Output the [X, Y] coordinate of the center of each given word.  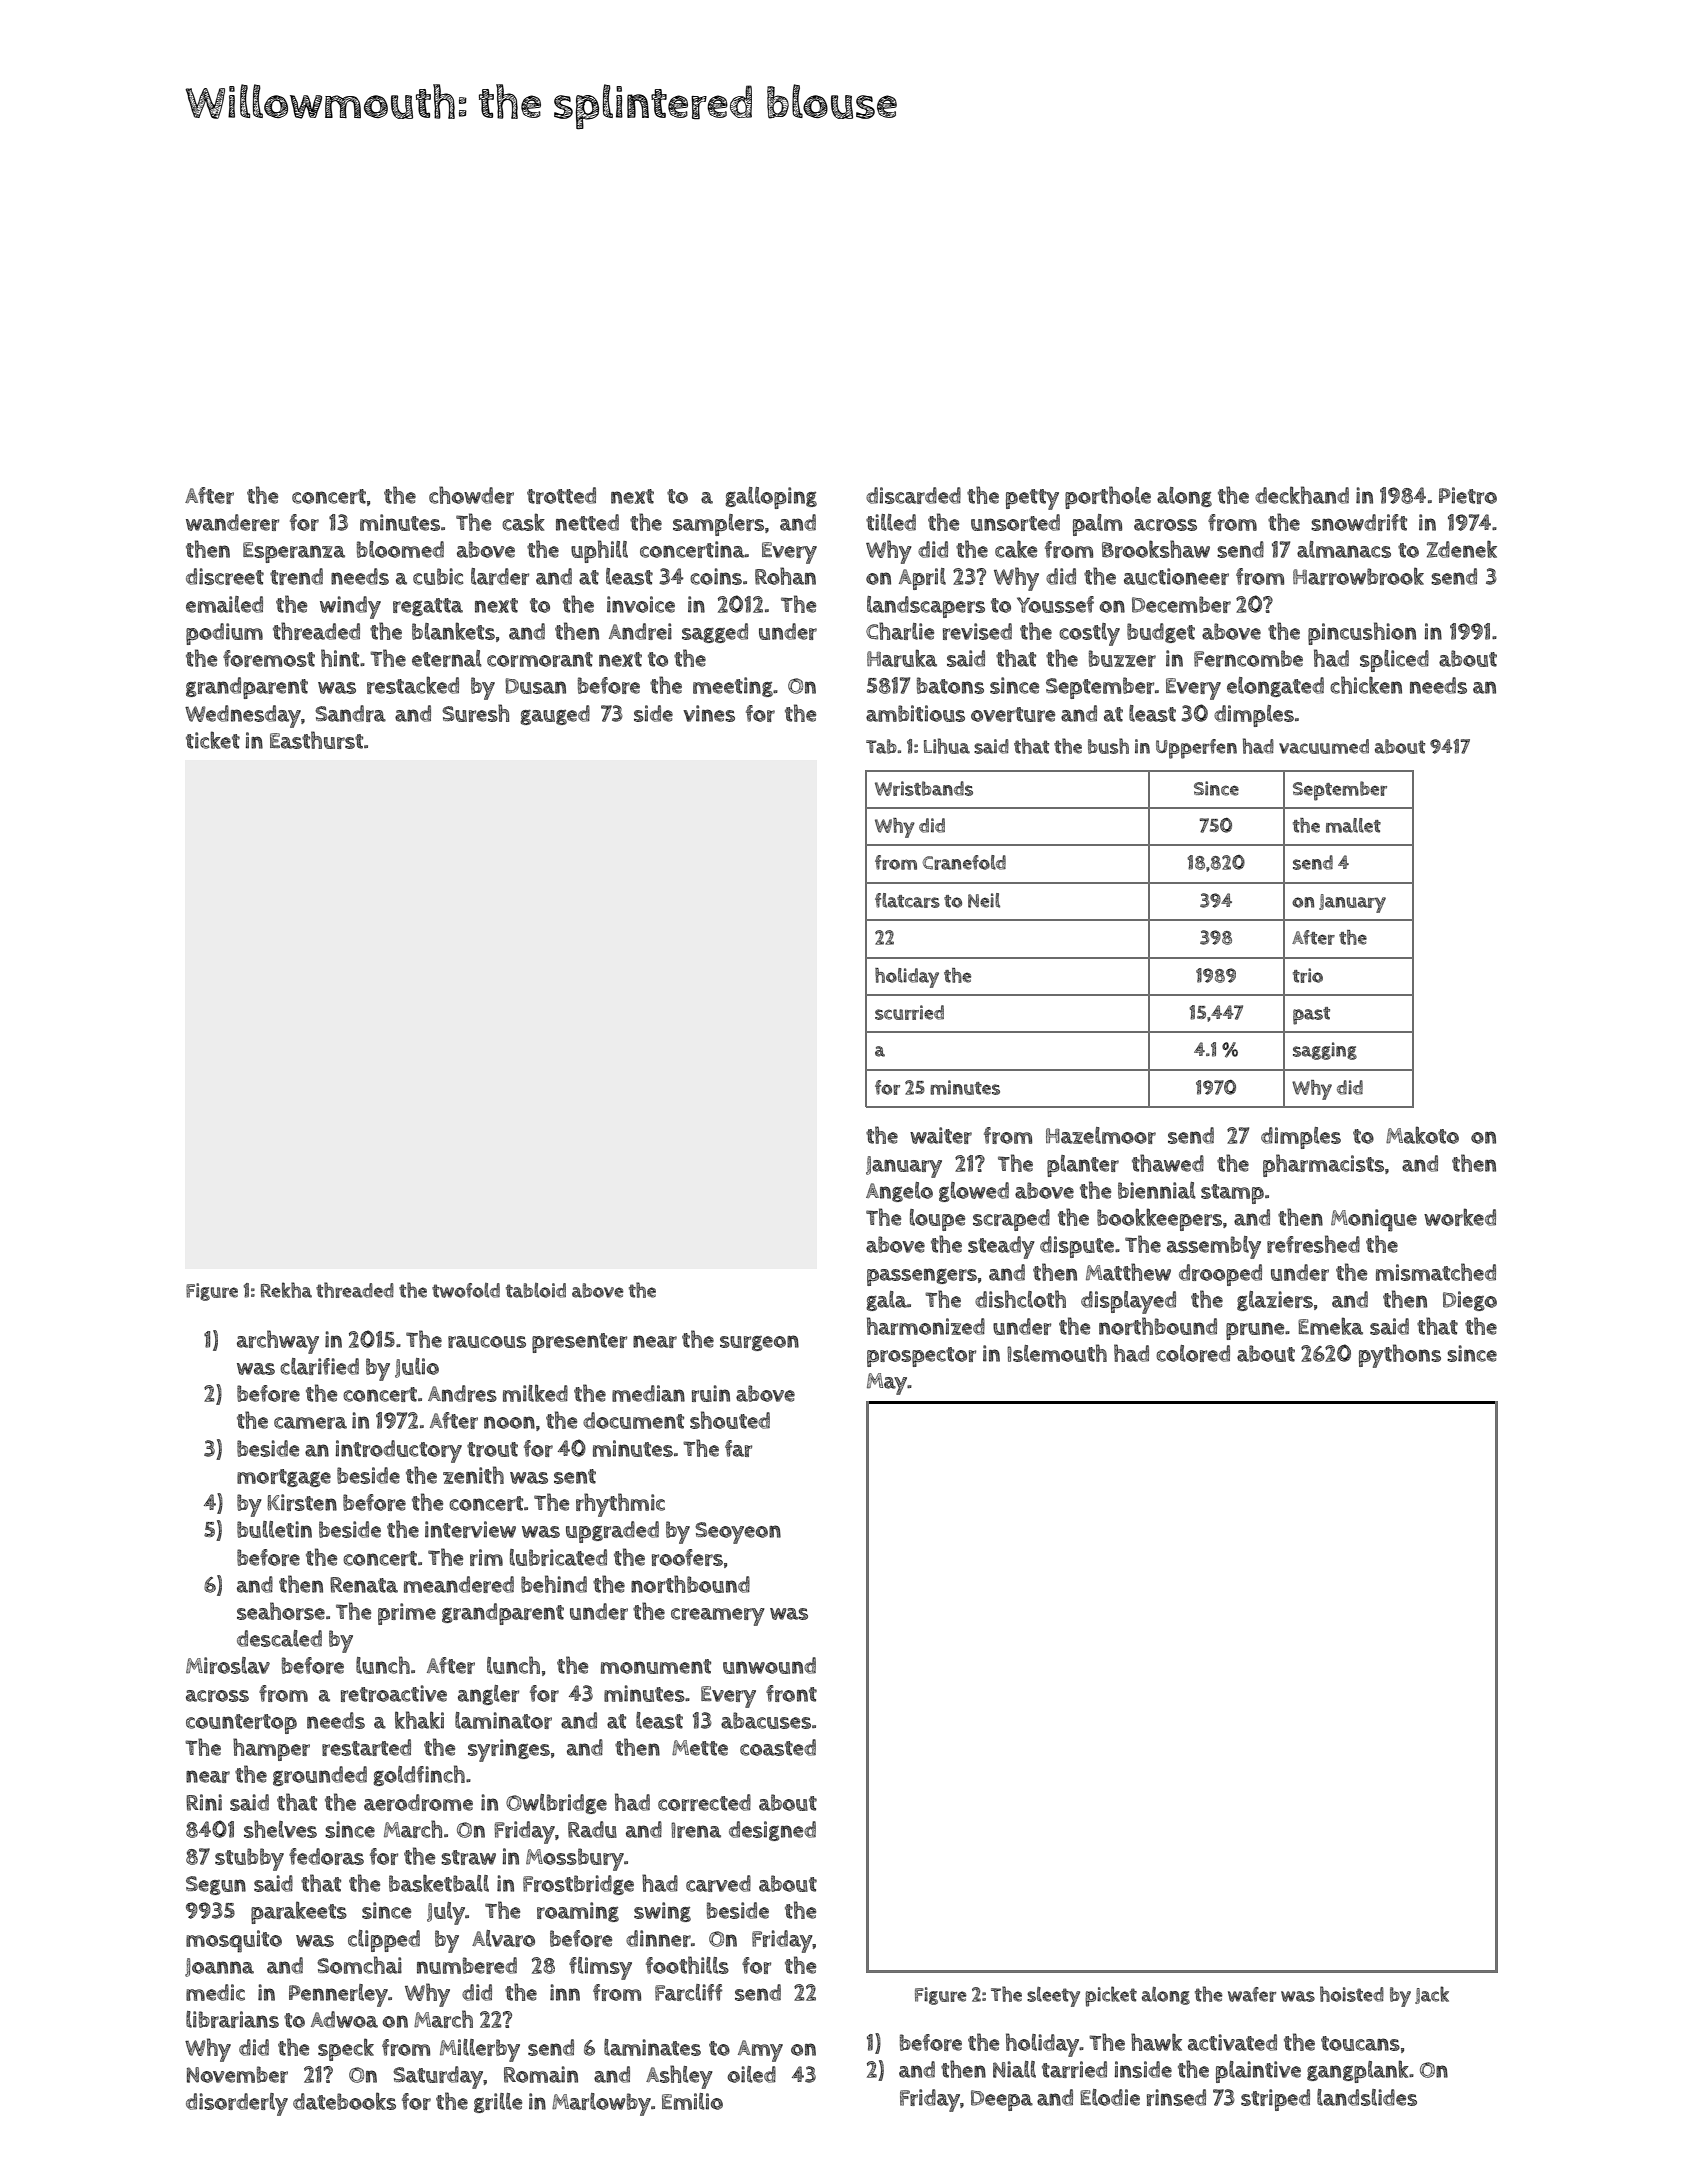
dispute [1077, 1247]
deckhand [1302, 495]
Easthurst [316, 740]
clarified [319, 1366]
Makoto [1422, 1135]
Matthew [1128, 1272]
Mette [700, 1748]
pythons [1400, 1356]
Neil [984, 900]
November [237, 2074]
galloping [771, 498]
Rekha [286, 1290]
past [1311, 1016]
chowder [471, 495]
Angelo [899, 1192]
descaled [279, 1638]
